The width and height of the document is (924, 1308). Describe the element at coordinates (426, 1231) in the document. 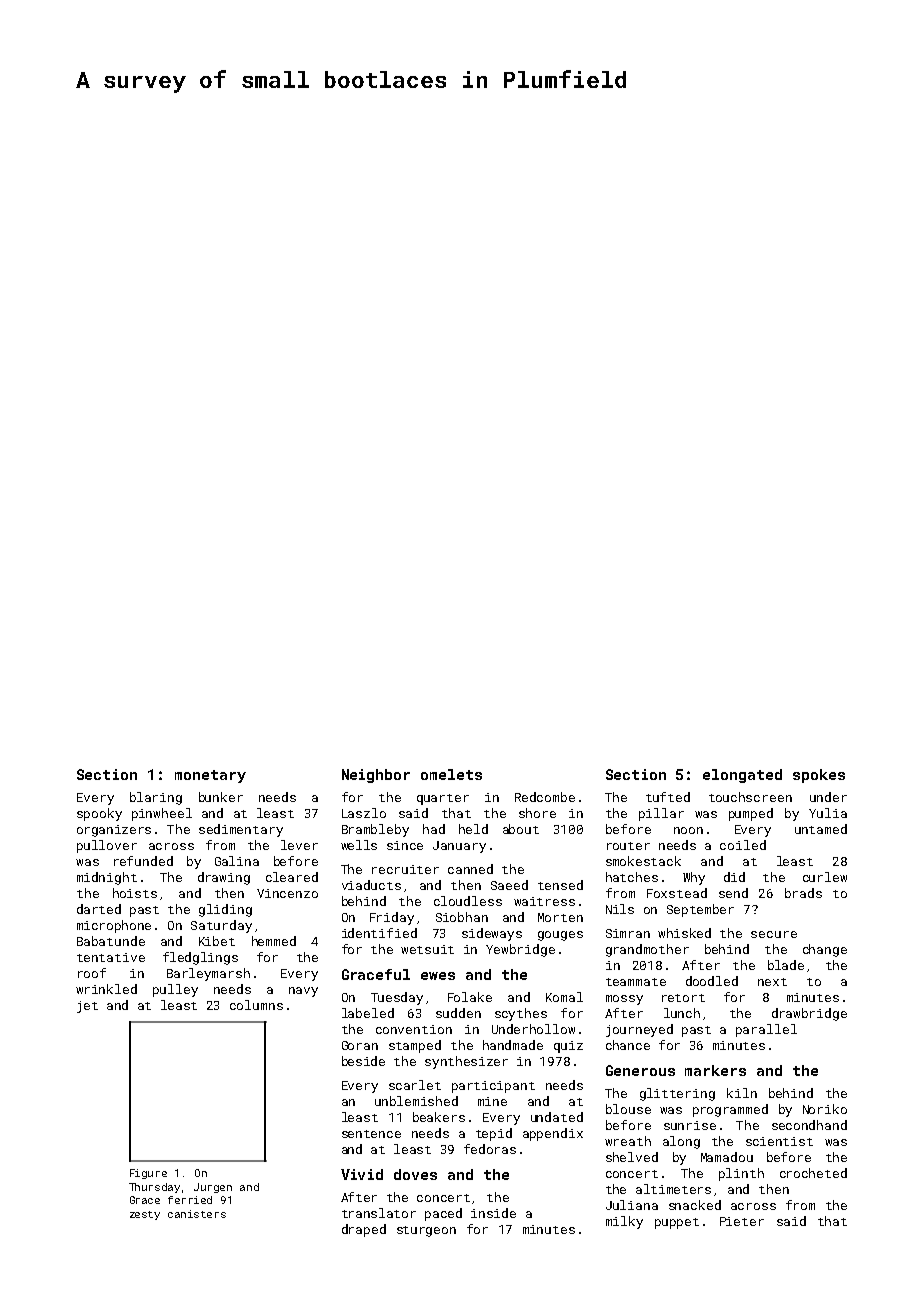

I see `sturgeon` at that location.
